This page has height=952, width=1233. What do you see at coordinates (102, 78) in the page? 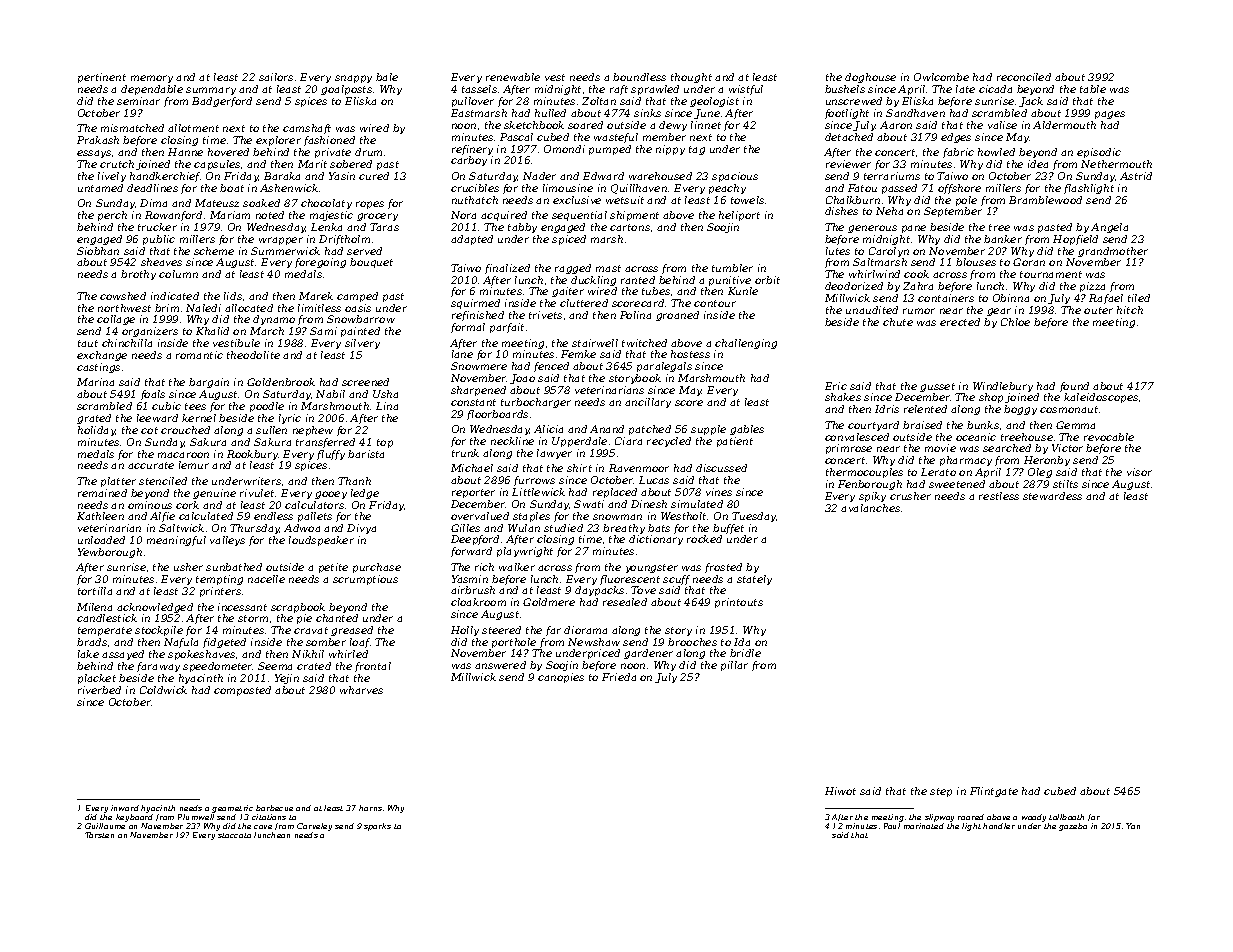
I see `pertinent` at bounding box center [102, 78].
